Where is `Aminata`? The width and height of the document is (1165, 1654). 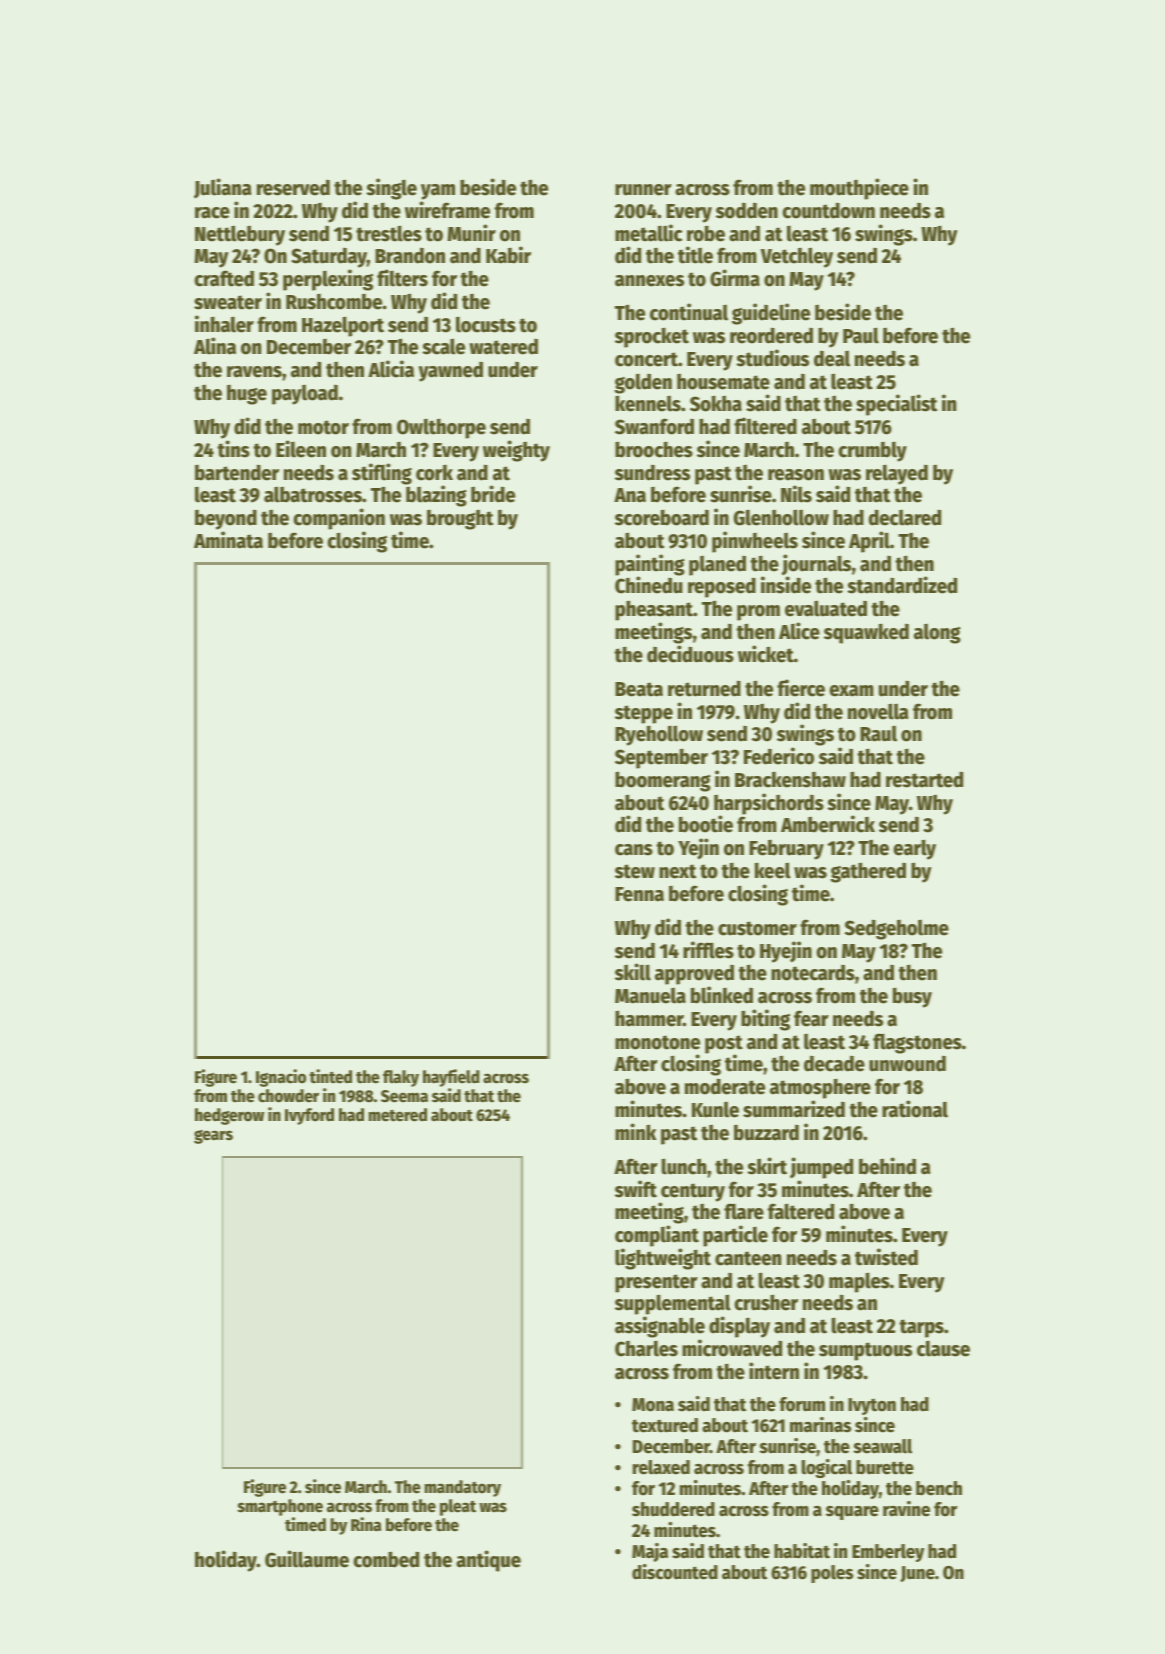 Aminata is located at coordinates (228, 540).
